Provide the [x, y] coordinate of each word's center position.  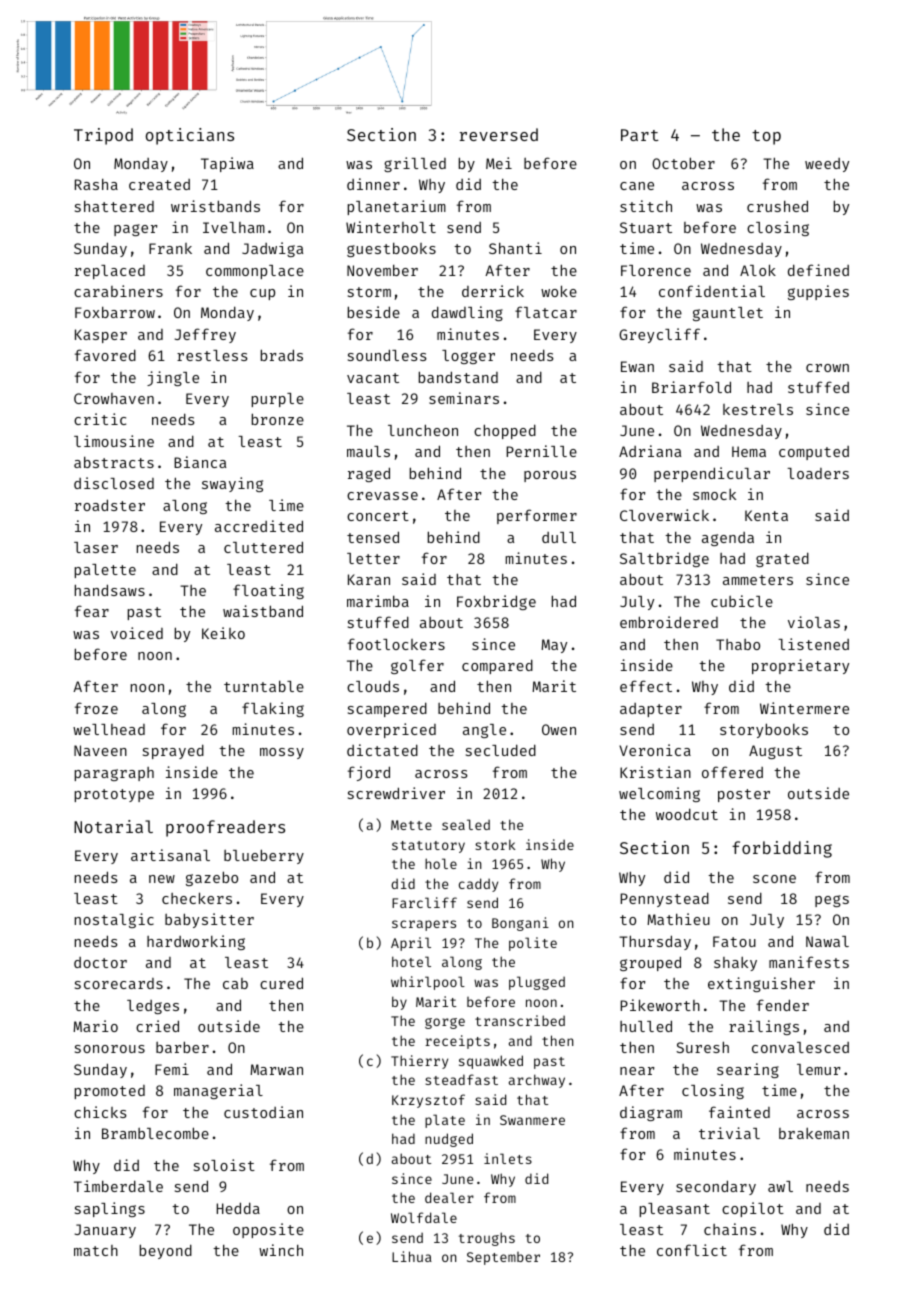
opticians [190, 136]
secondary [716, 1187]
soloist [224, 1165]
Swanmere [532, 1120]
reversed [499, 134]
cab [235, 983]
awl [780, 1186]
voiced [137, 633]
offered [732, 772]
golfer [417, 666]
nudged [449, 1140]
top [766, 137]
